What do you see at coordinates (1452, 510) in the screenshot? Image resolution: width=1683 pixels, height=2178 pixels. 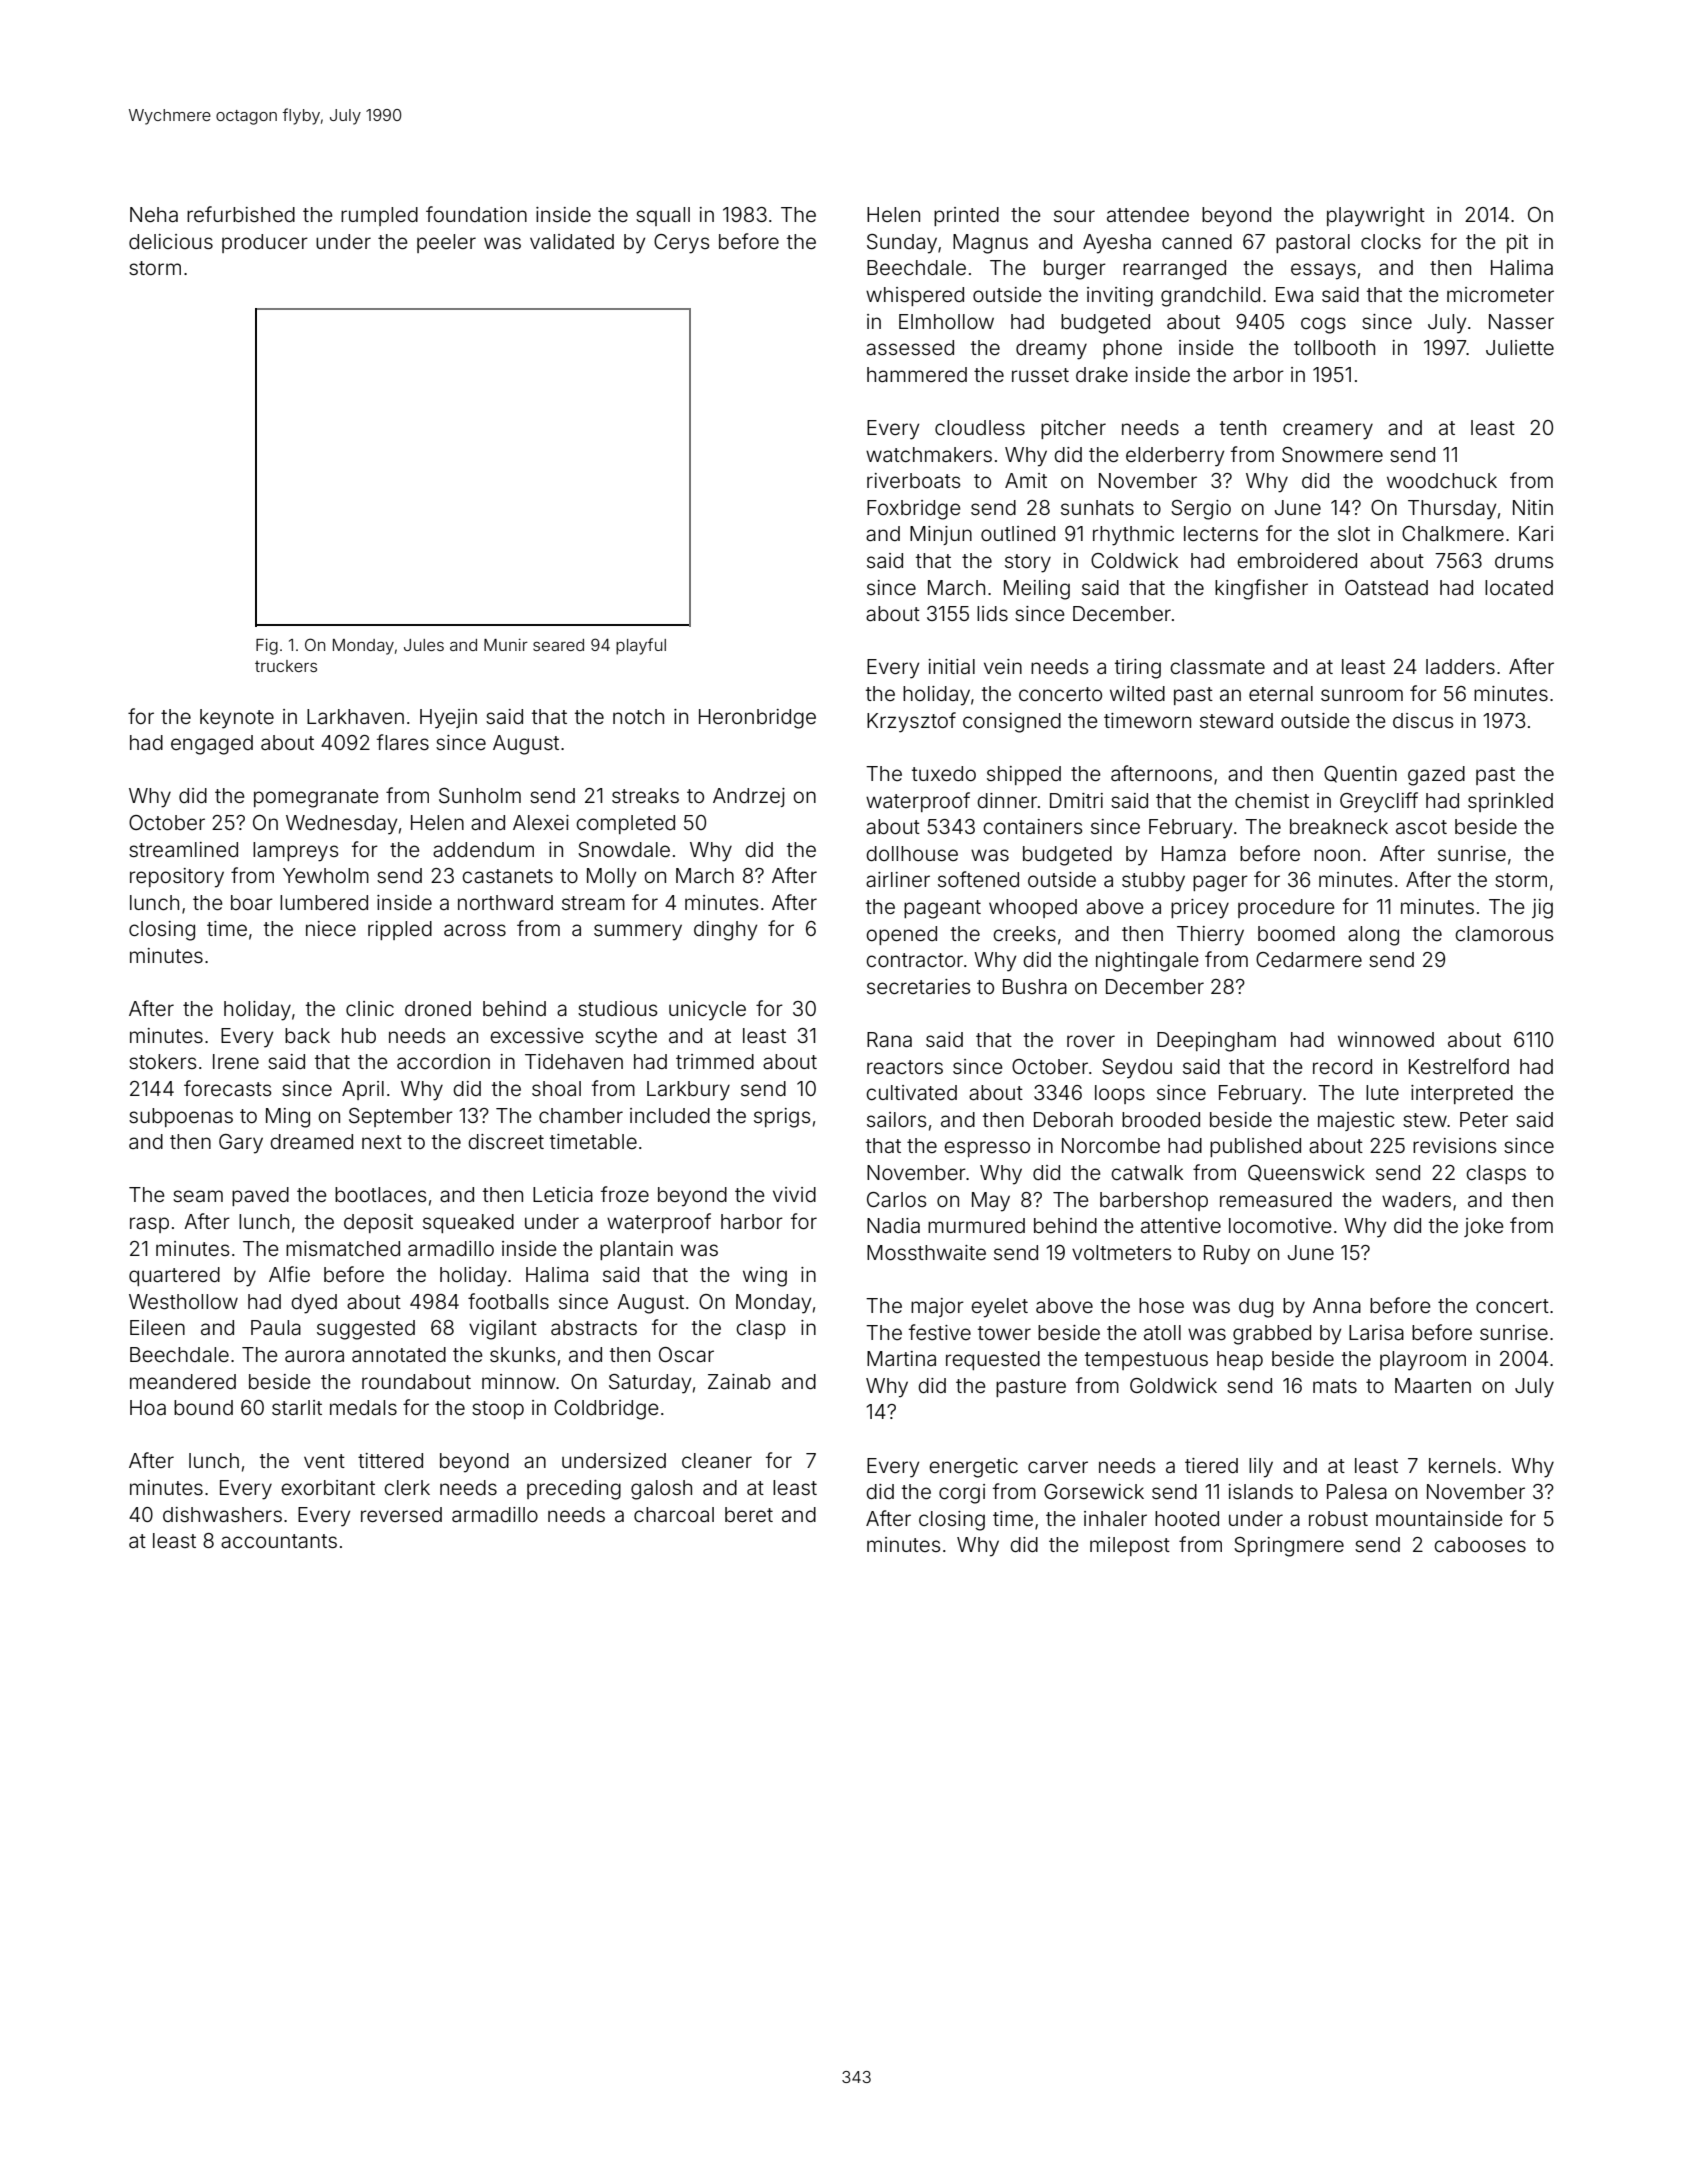 I see `Thursday` at bounding box center [1452, 510].
